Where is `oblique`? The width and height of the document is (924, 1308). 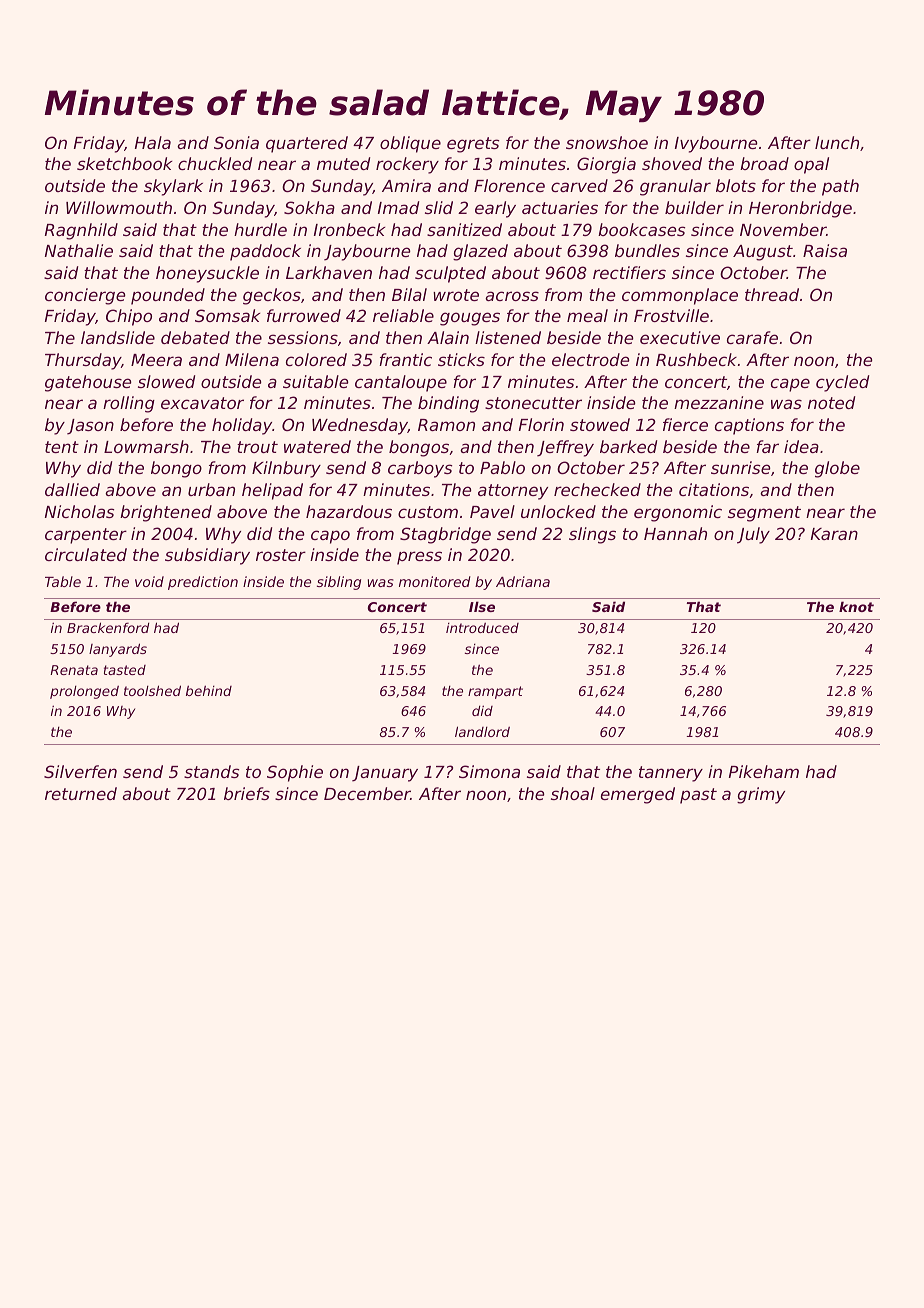 oblique is located at coordinates (410, 144).
